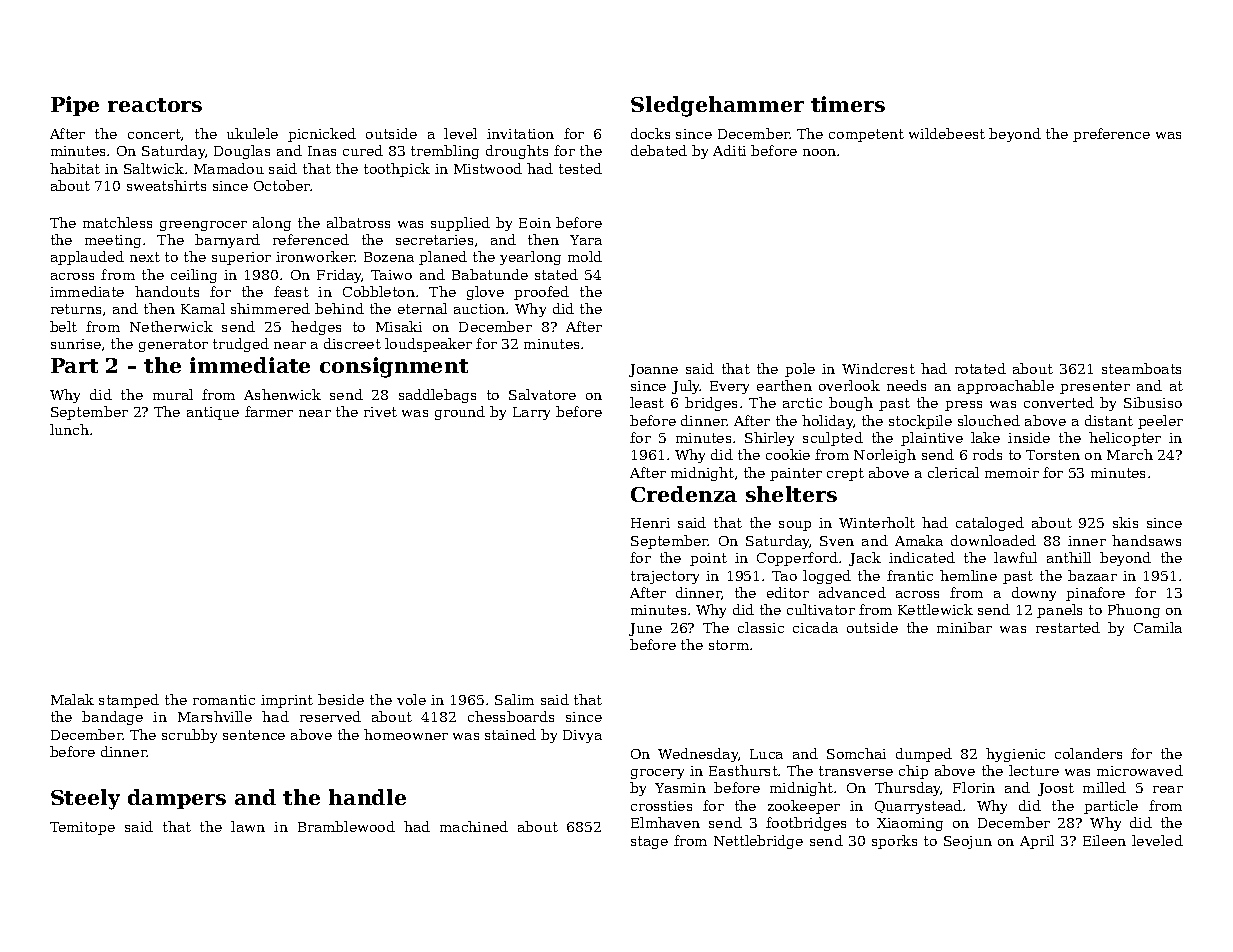 This screenshot has height=952, width=1233. Describe the element at coordinates (69, 429) in the screenshot. I see `lunch` at that location.
